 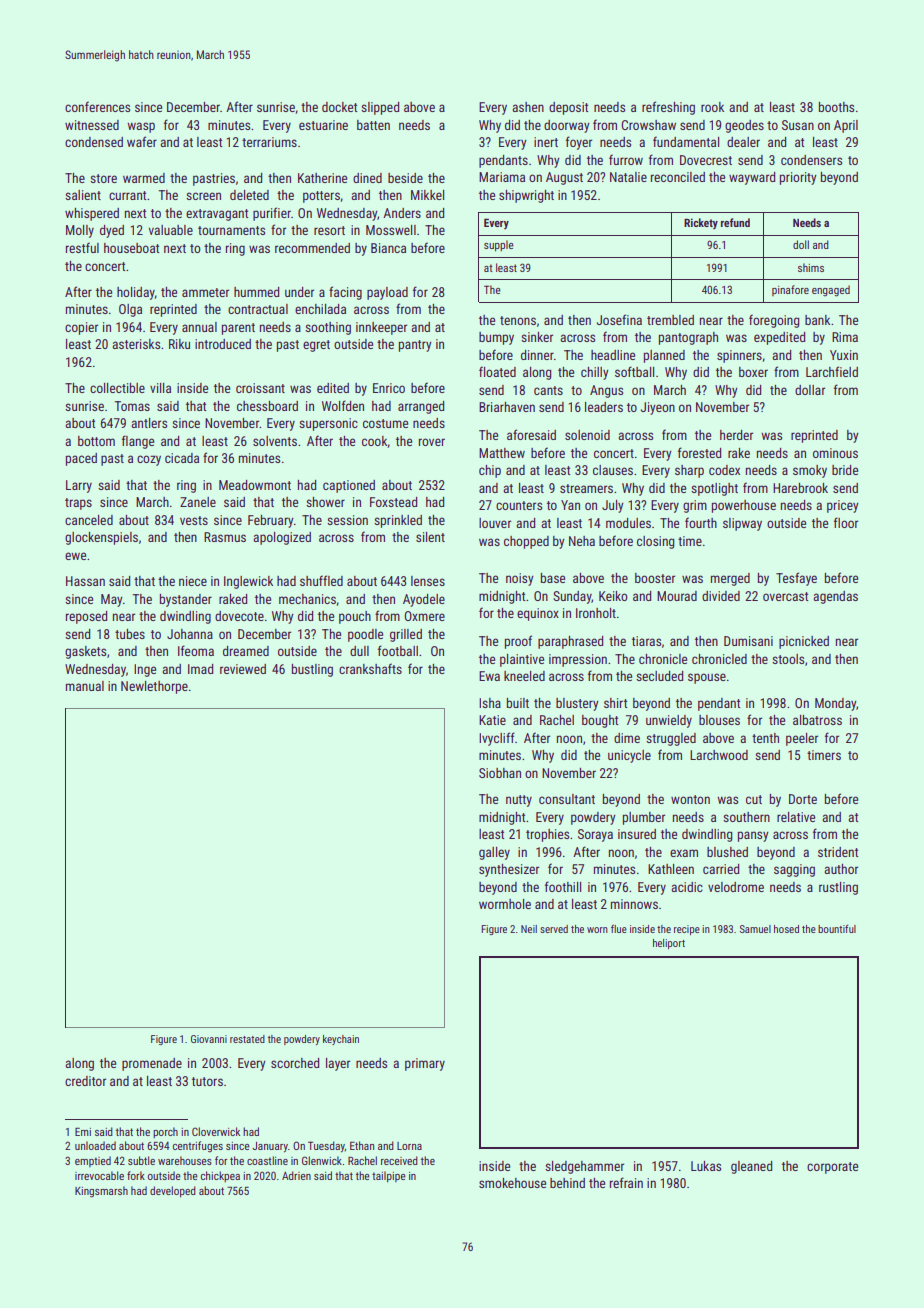 What do you see at coordinates (668, 108) in the image?
I see `refreshing` at bounding box center [668, 108].
